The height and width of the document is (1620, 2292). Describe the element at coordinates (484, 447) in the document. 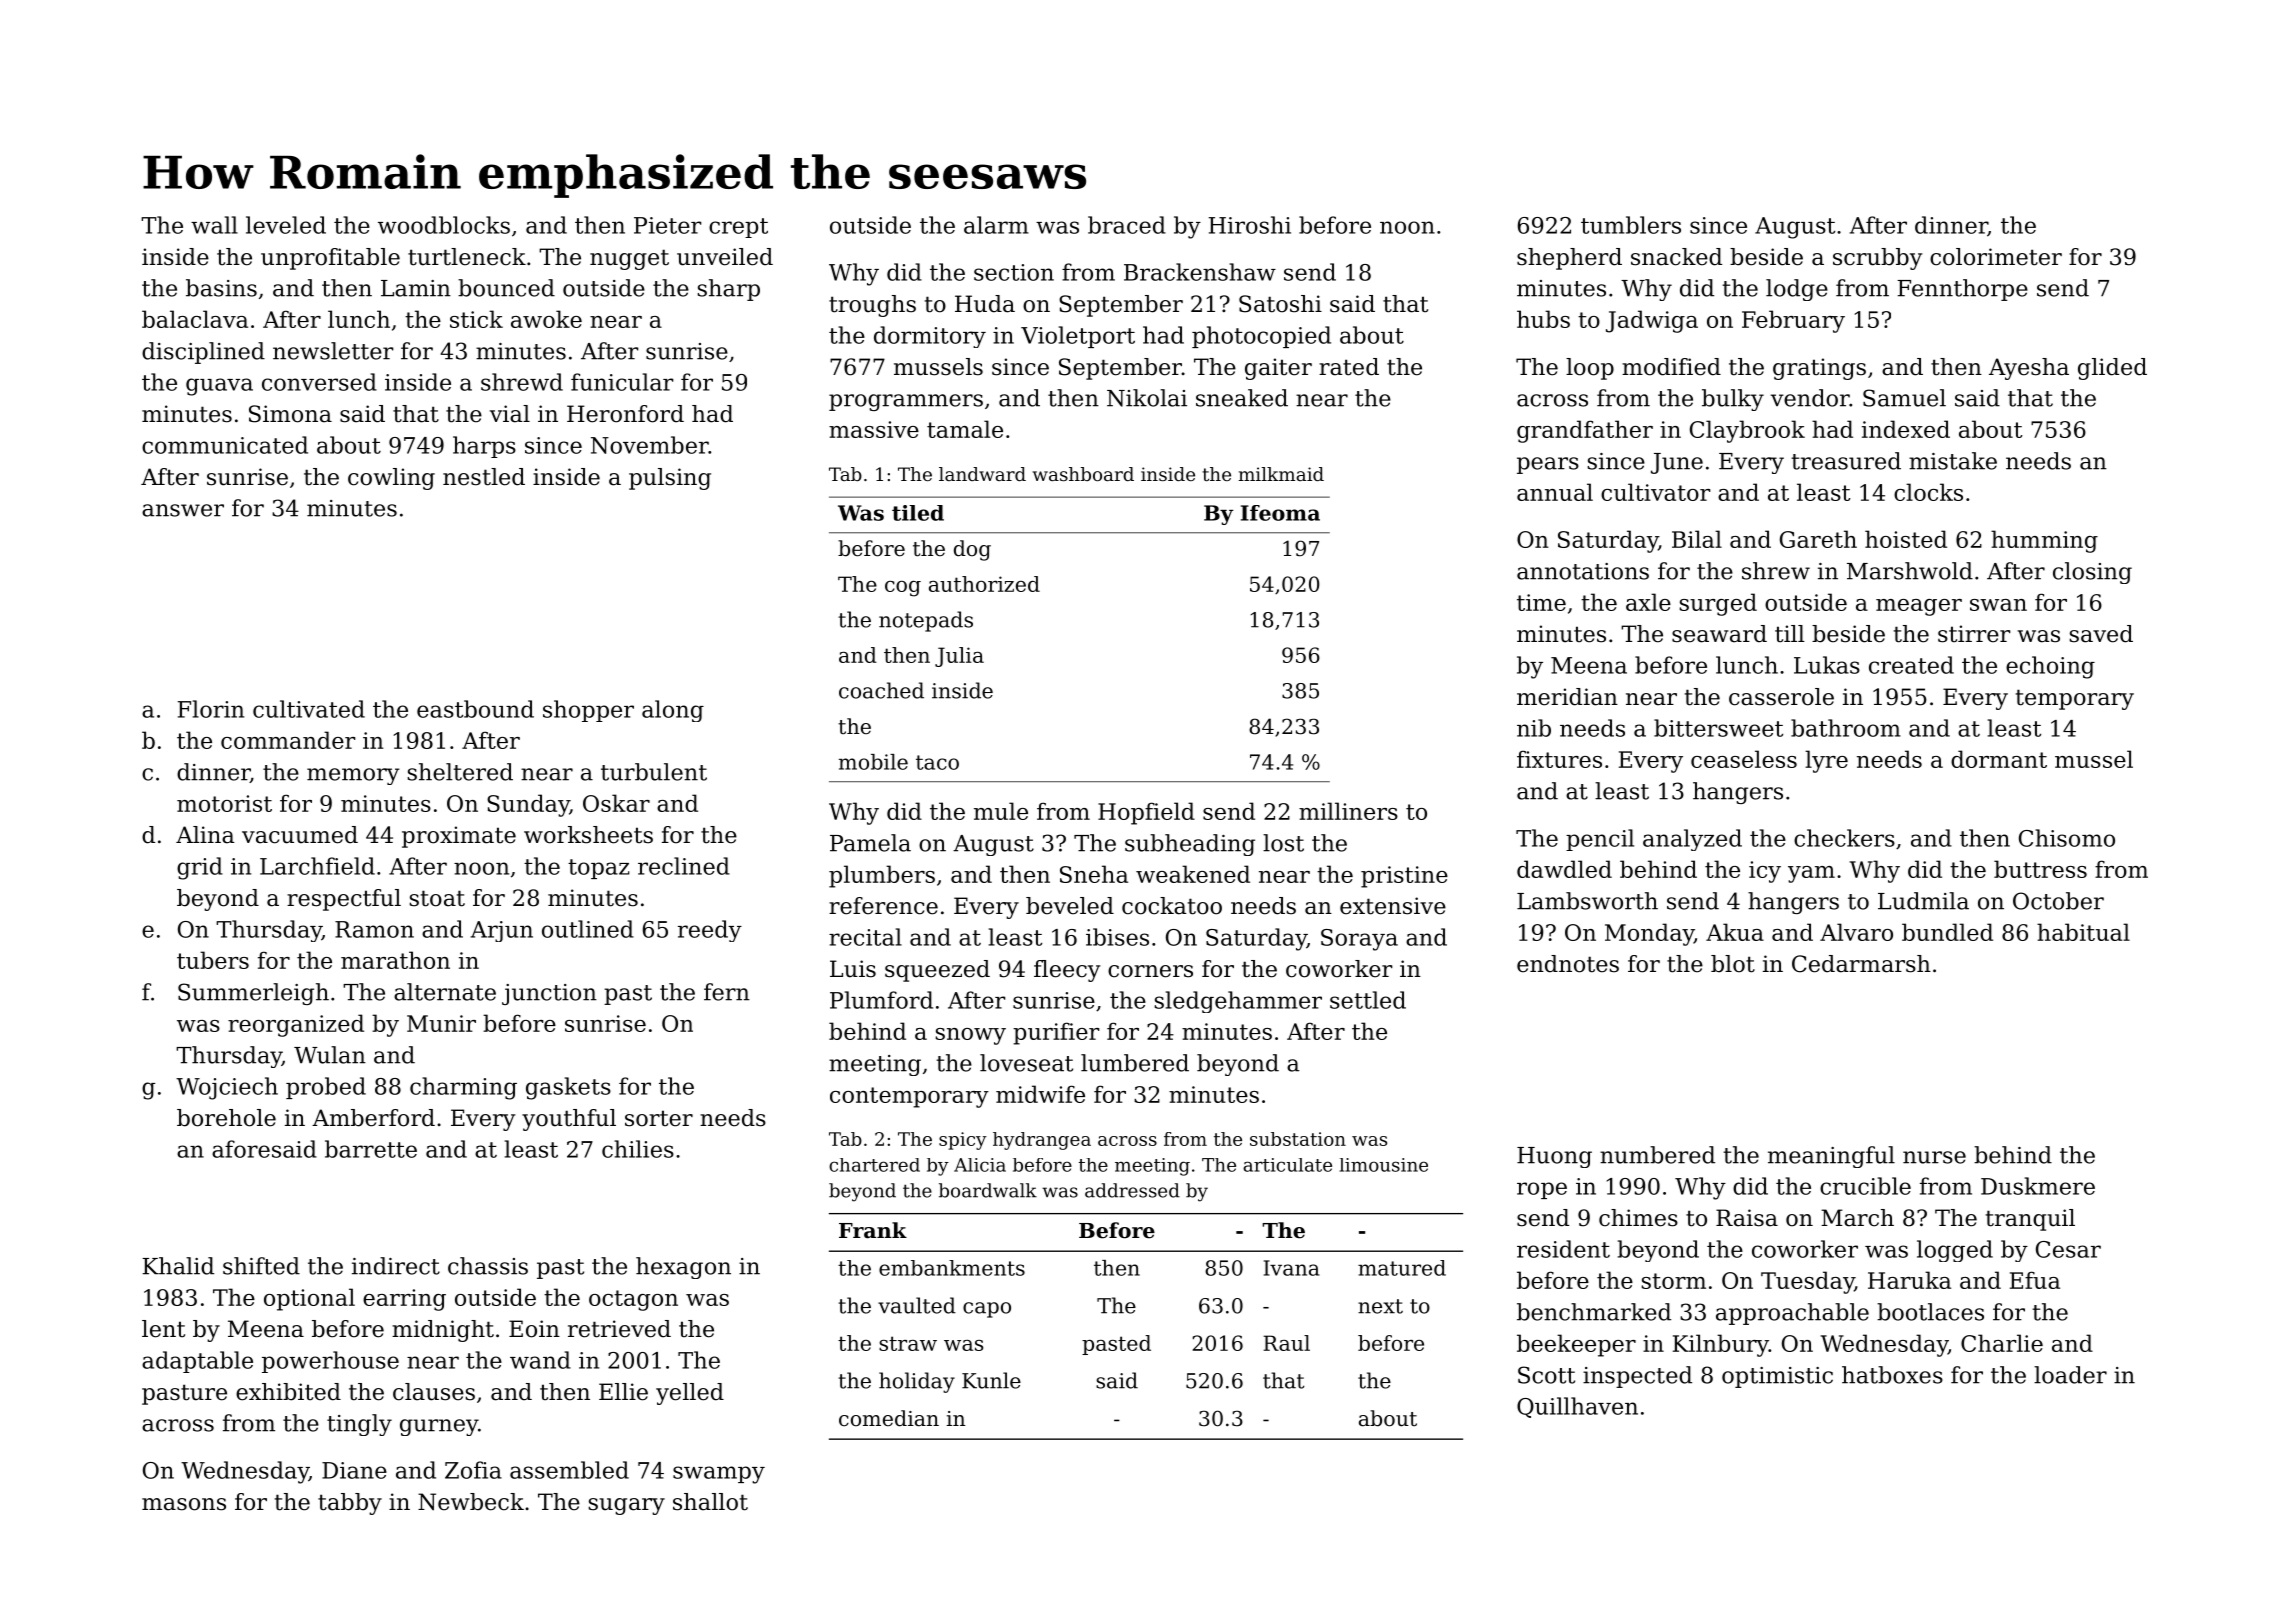

I see `harps` at that location.
